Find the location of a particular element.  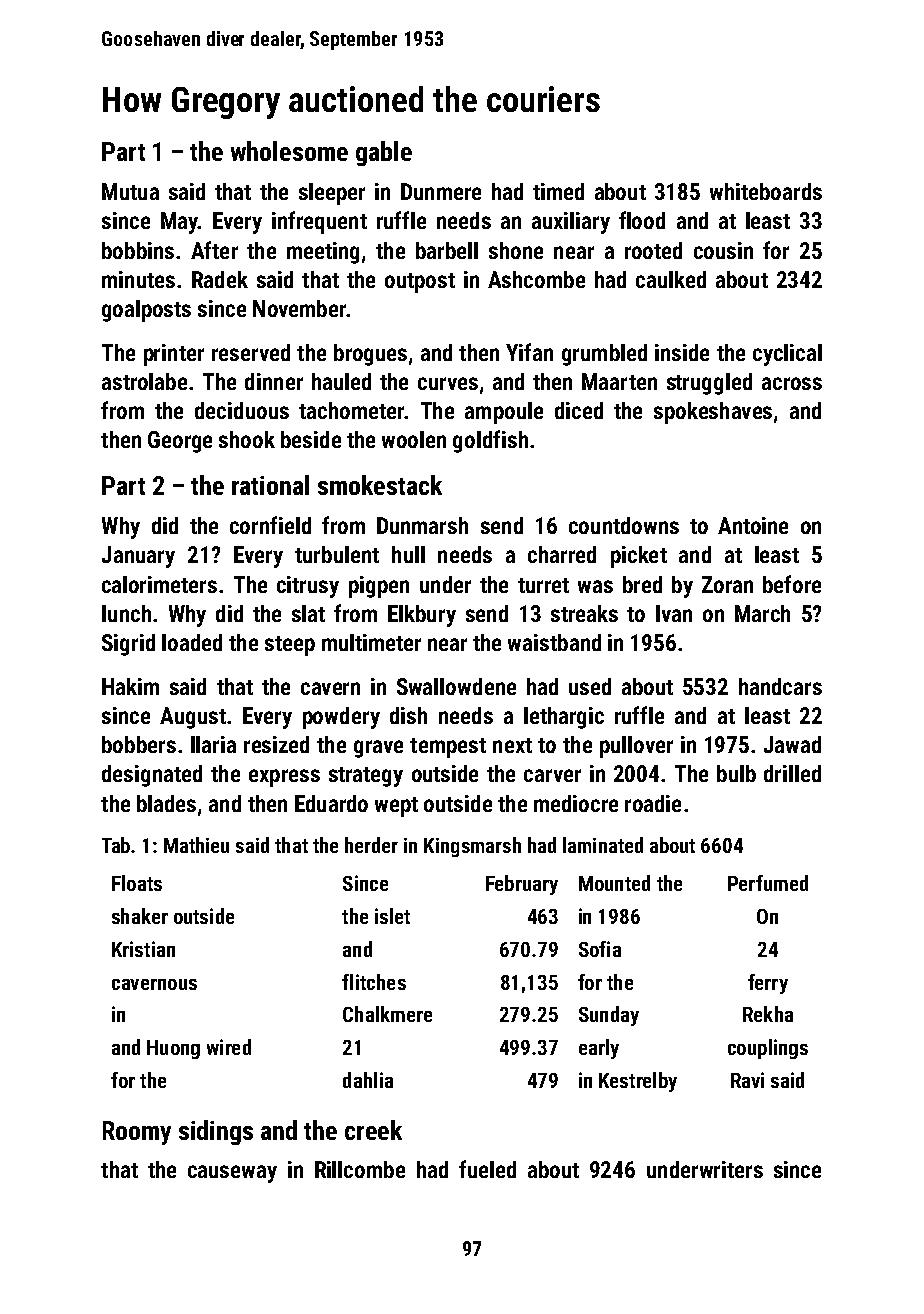

astrolabe is located at coordinates (144, 381).
